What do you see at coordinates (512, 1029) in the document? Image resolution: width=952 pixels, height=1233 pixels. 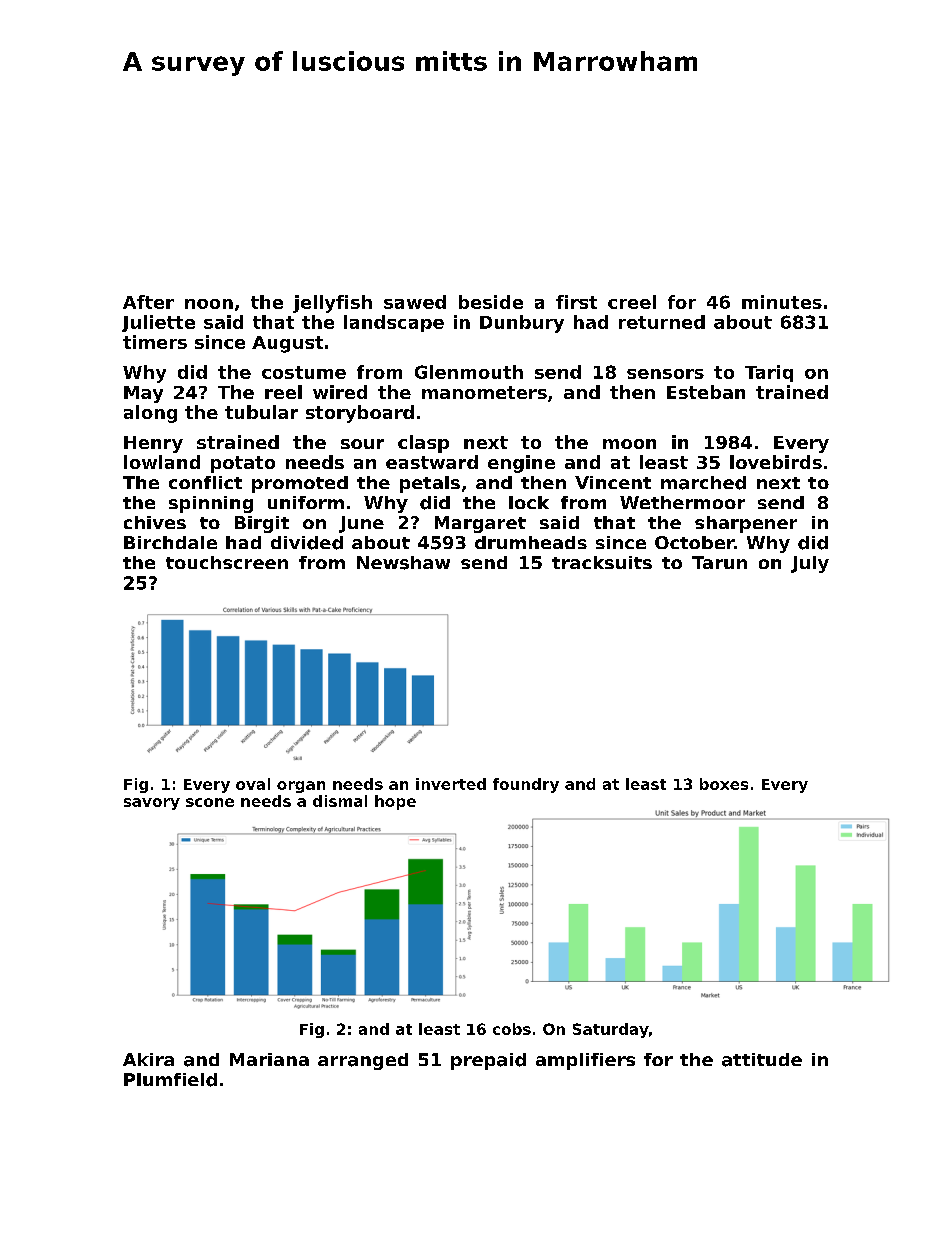 I see `cobs` at bounding box center [512, 1029].
